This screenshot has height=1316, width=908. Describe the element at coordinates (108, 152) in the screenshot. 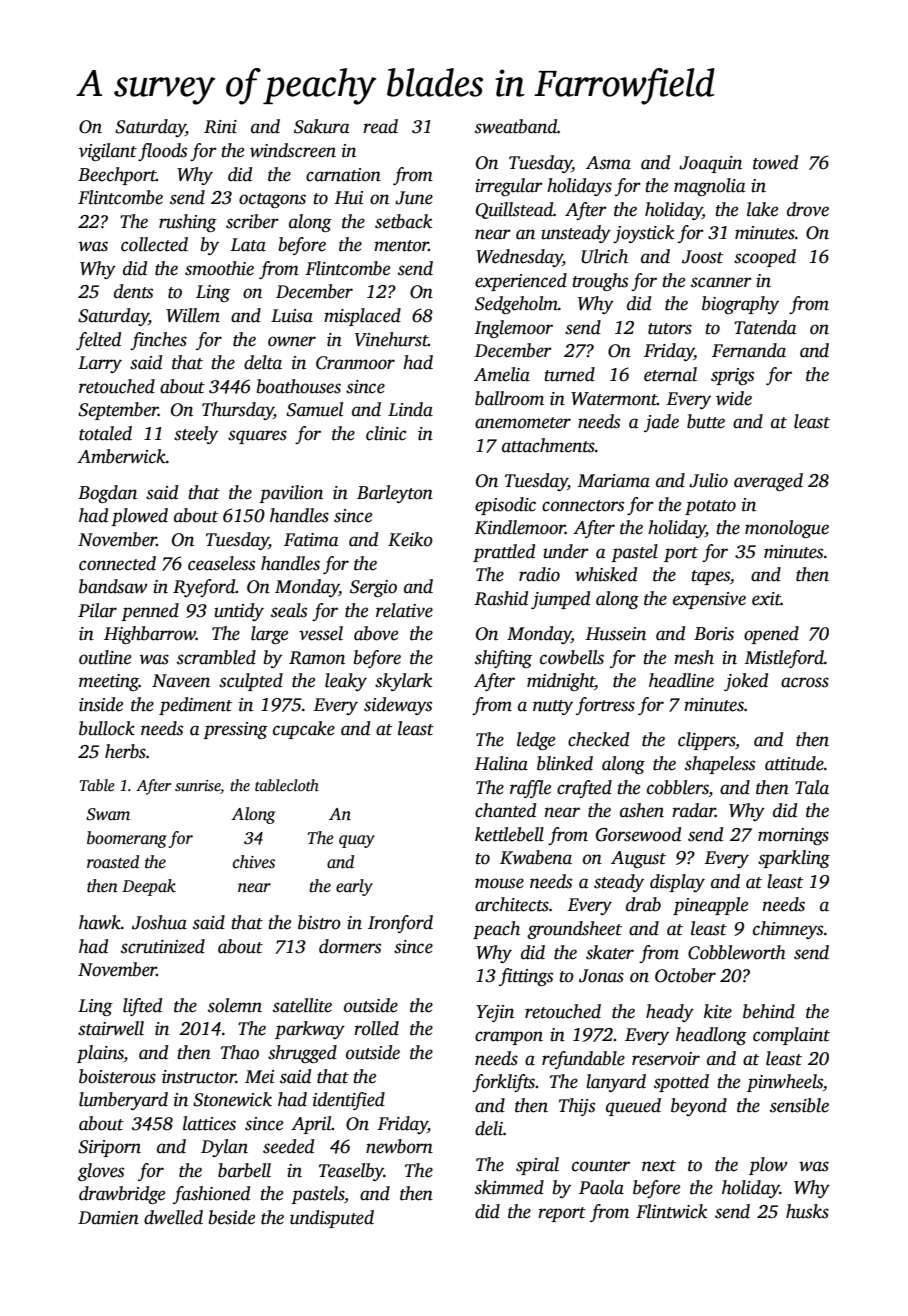

I see `vigilant` at that location.
